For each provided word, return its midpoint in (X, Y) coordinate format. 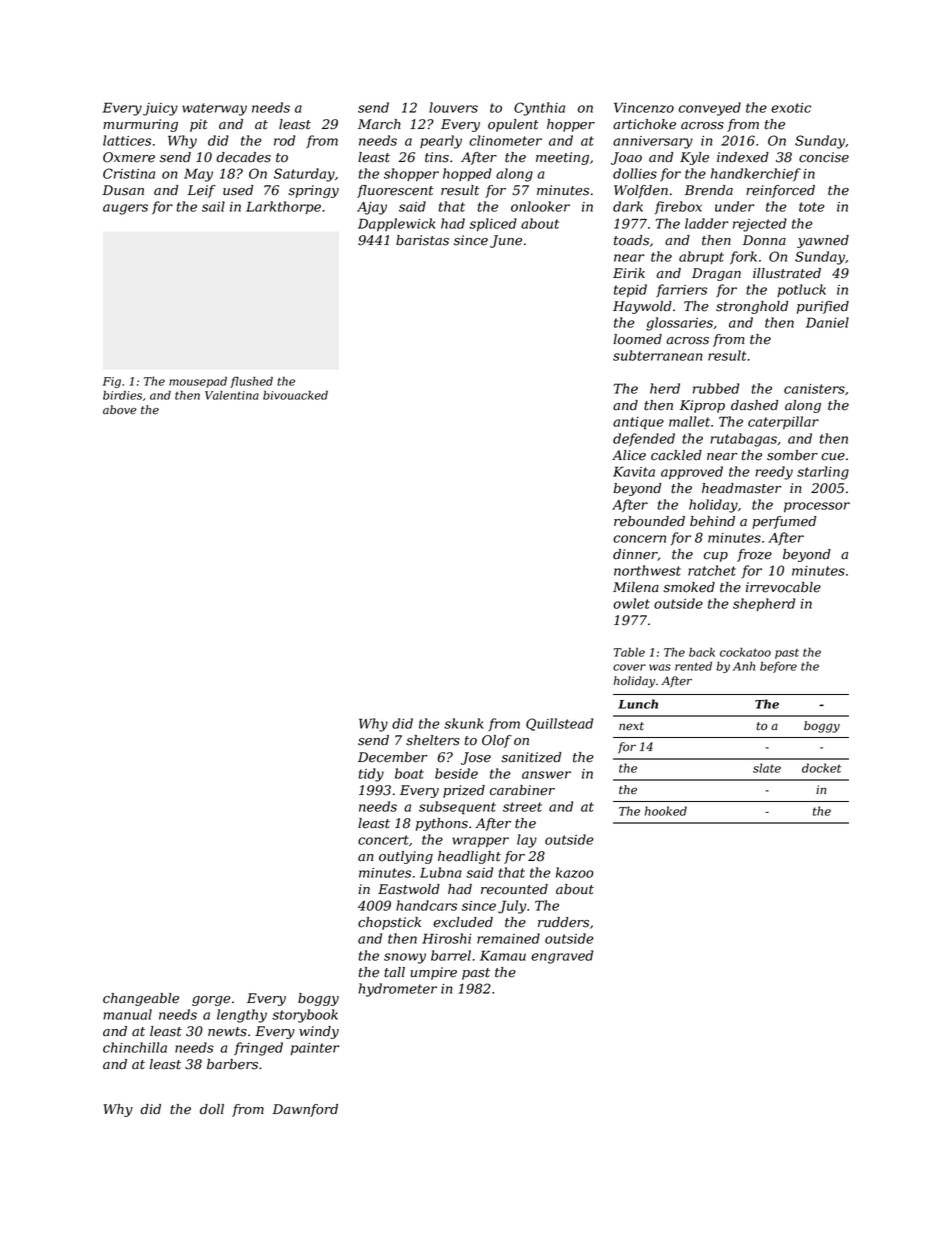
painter (315, 1049)
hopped (467, 175)
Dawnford (305, 1110)
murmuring (140, 125)
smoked (689, 587)
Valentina (232, 395)
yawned (823, 241)
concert (383, 840)
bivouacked (295, 395)
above (120, 410)
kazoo (575, 872)
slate (767, 768)
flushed (251, 382)
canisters (814, 389)
